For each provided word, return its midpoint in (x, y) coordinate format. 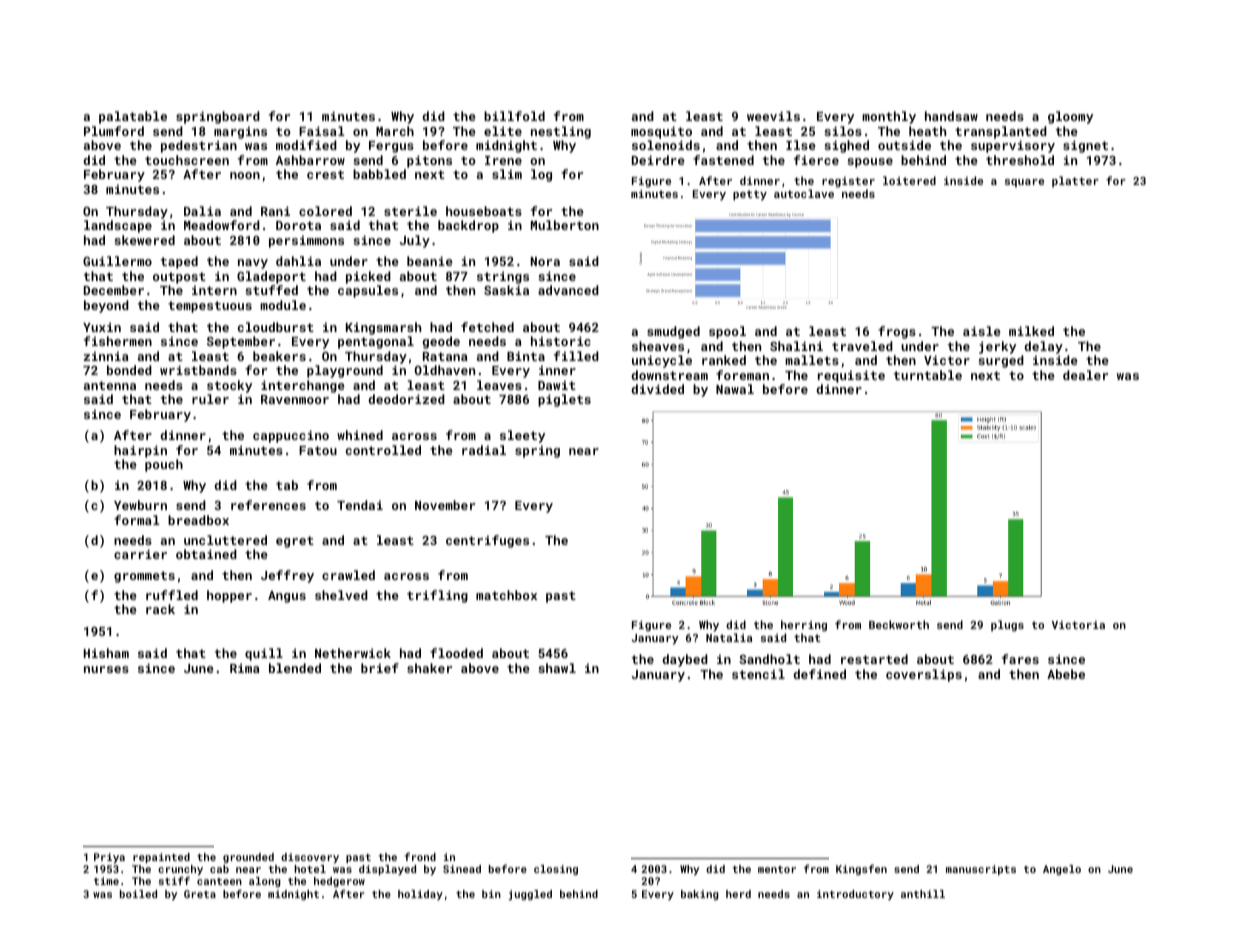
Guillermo (117, 261)
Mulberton (565, 225)
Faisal (321, 131)
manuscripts (981, 870)
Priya (109, 858)
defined (819, 674)
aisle (982, 331)
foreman (742, 375)
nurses (106, 669)
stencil (758, 674)
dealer (1085, 375)
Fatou (318, 450)
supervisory (1013, 146)
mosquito (661, 132)
